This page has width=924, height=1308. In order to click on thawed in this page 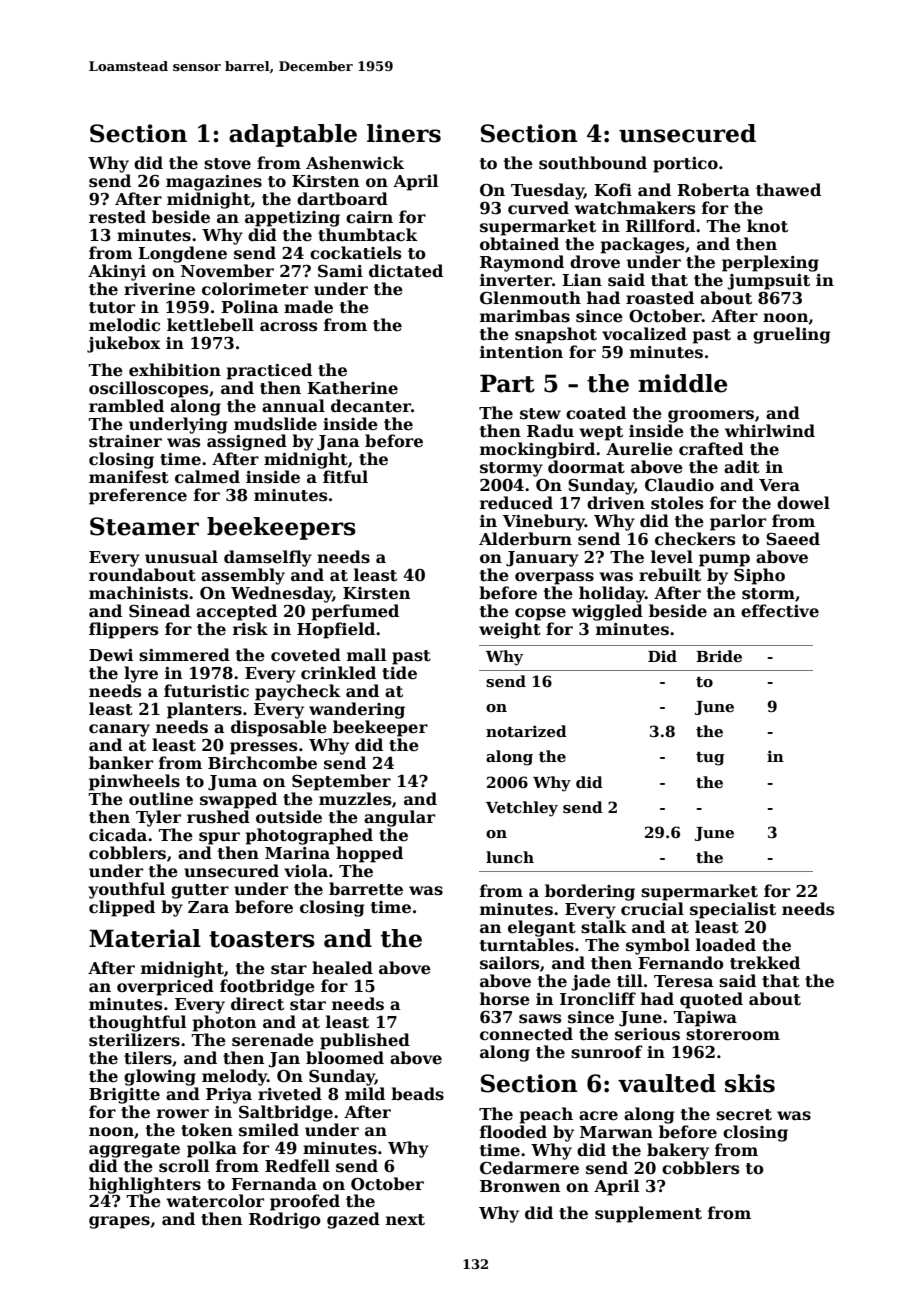, I will do `click(788, 190)`.
